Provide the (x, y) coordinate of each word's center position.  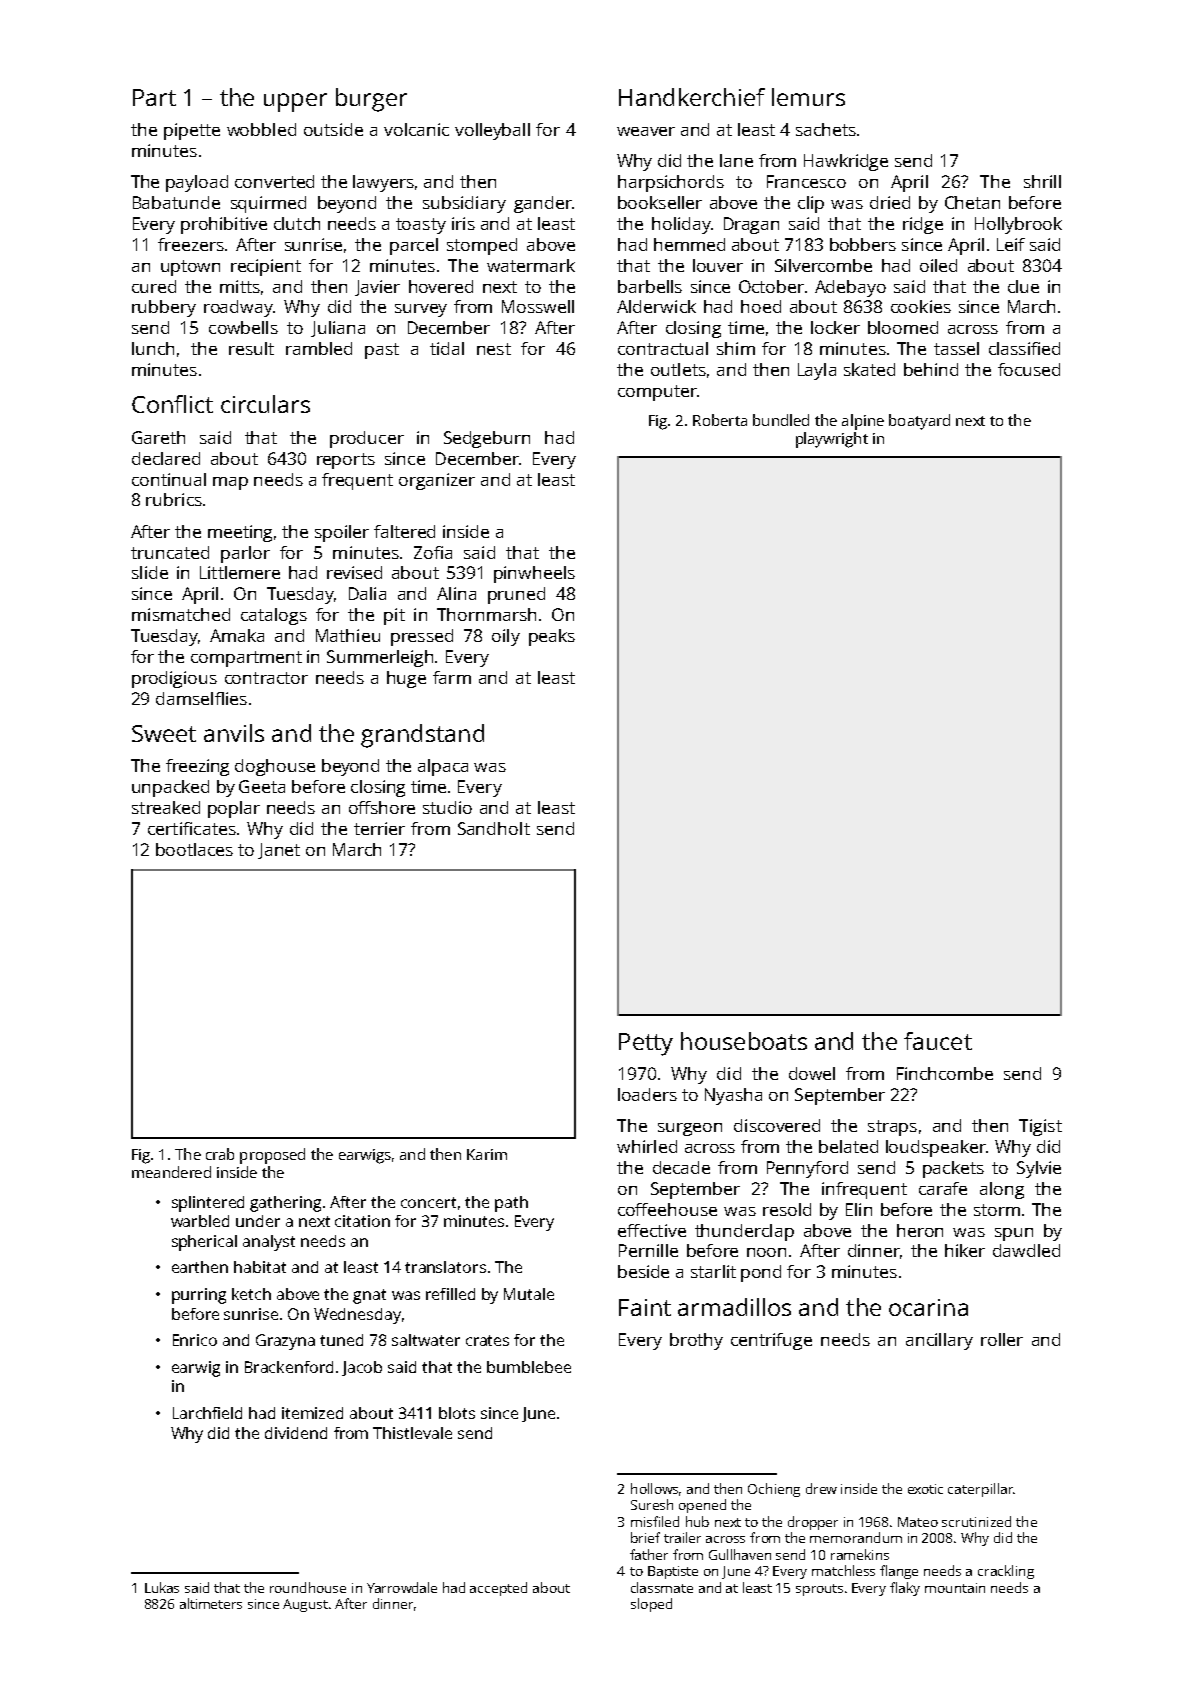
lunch (153, 348)
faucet (938, 1041)
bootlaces (194, 849)
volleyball (492, 131)
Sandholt (494, 828)
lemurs (808, 97)
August (305, 1605)
